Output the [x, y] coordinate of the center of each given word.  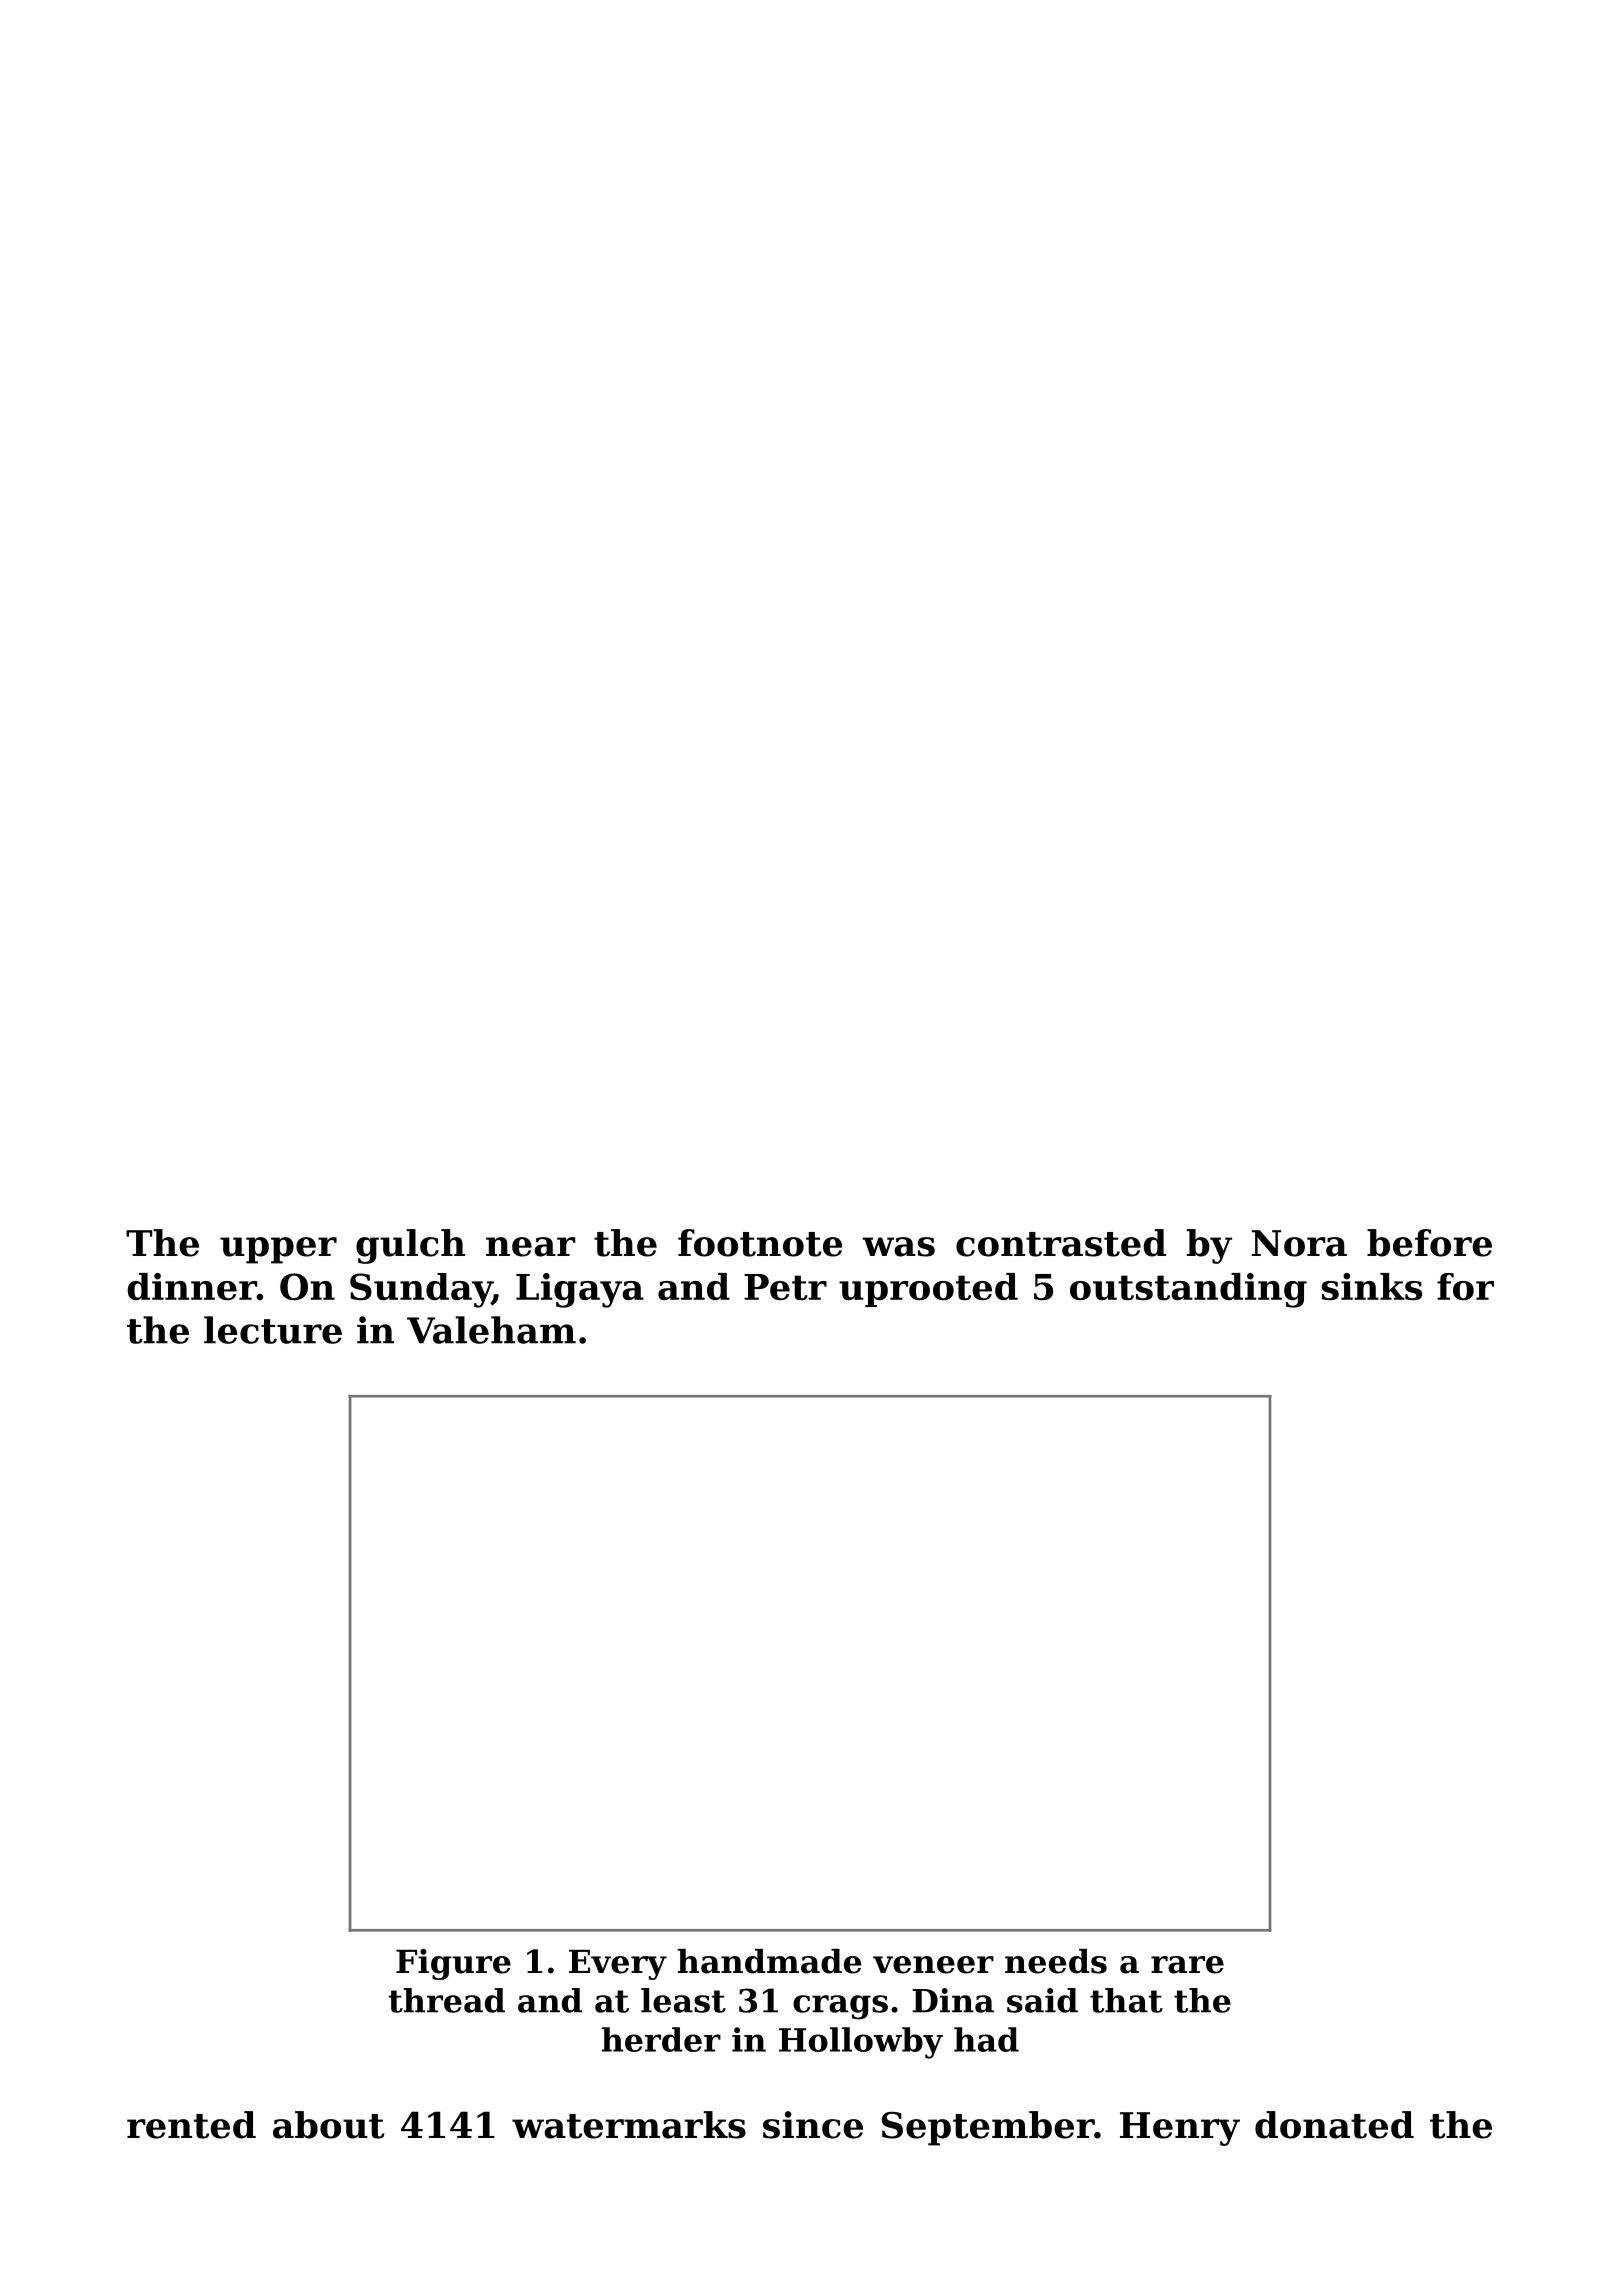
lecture [273, 1330]
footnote [760, 1243]
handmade [769, 1961]
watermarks [629, 2125]
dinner [192, 1286]
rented [191, 2125]
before [1429, 1243]
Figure [453, 1964]
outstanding [1188, 1290]
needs [1056, 1961]
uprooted [928, 1290]
